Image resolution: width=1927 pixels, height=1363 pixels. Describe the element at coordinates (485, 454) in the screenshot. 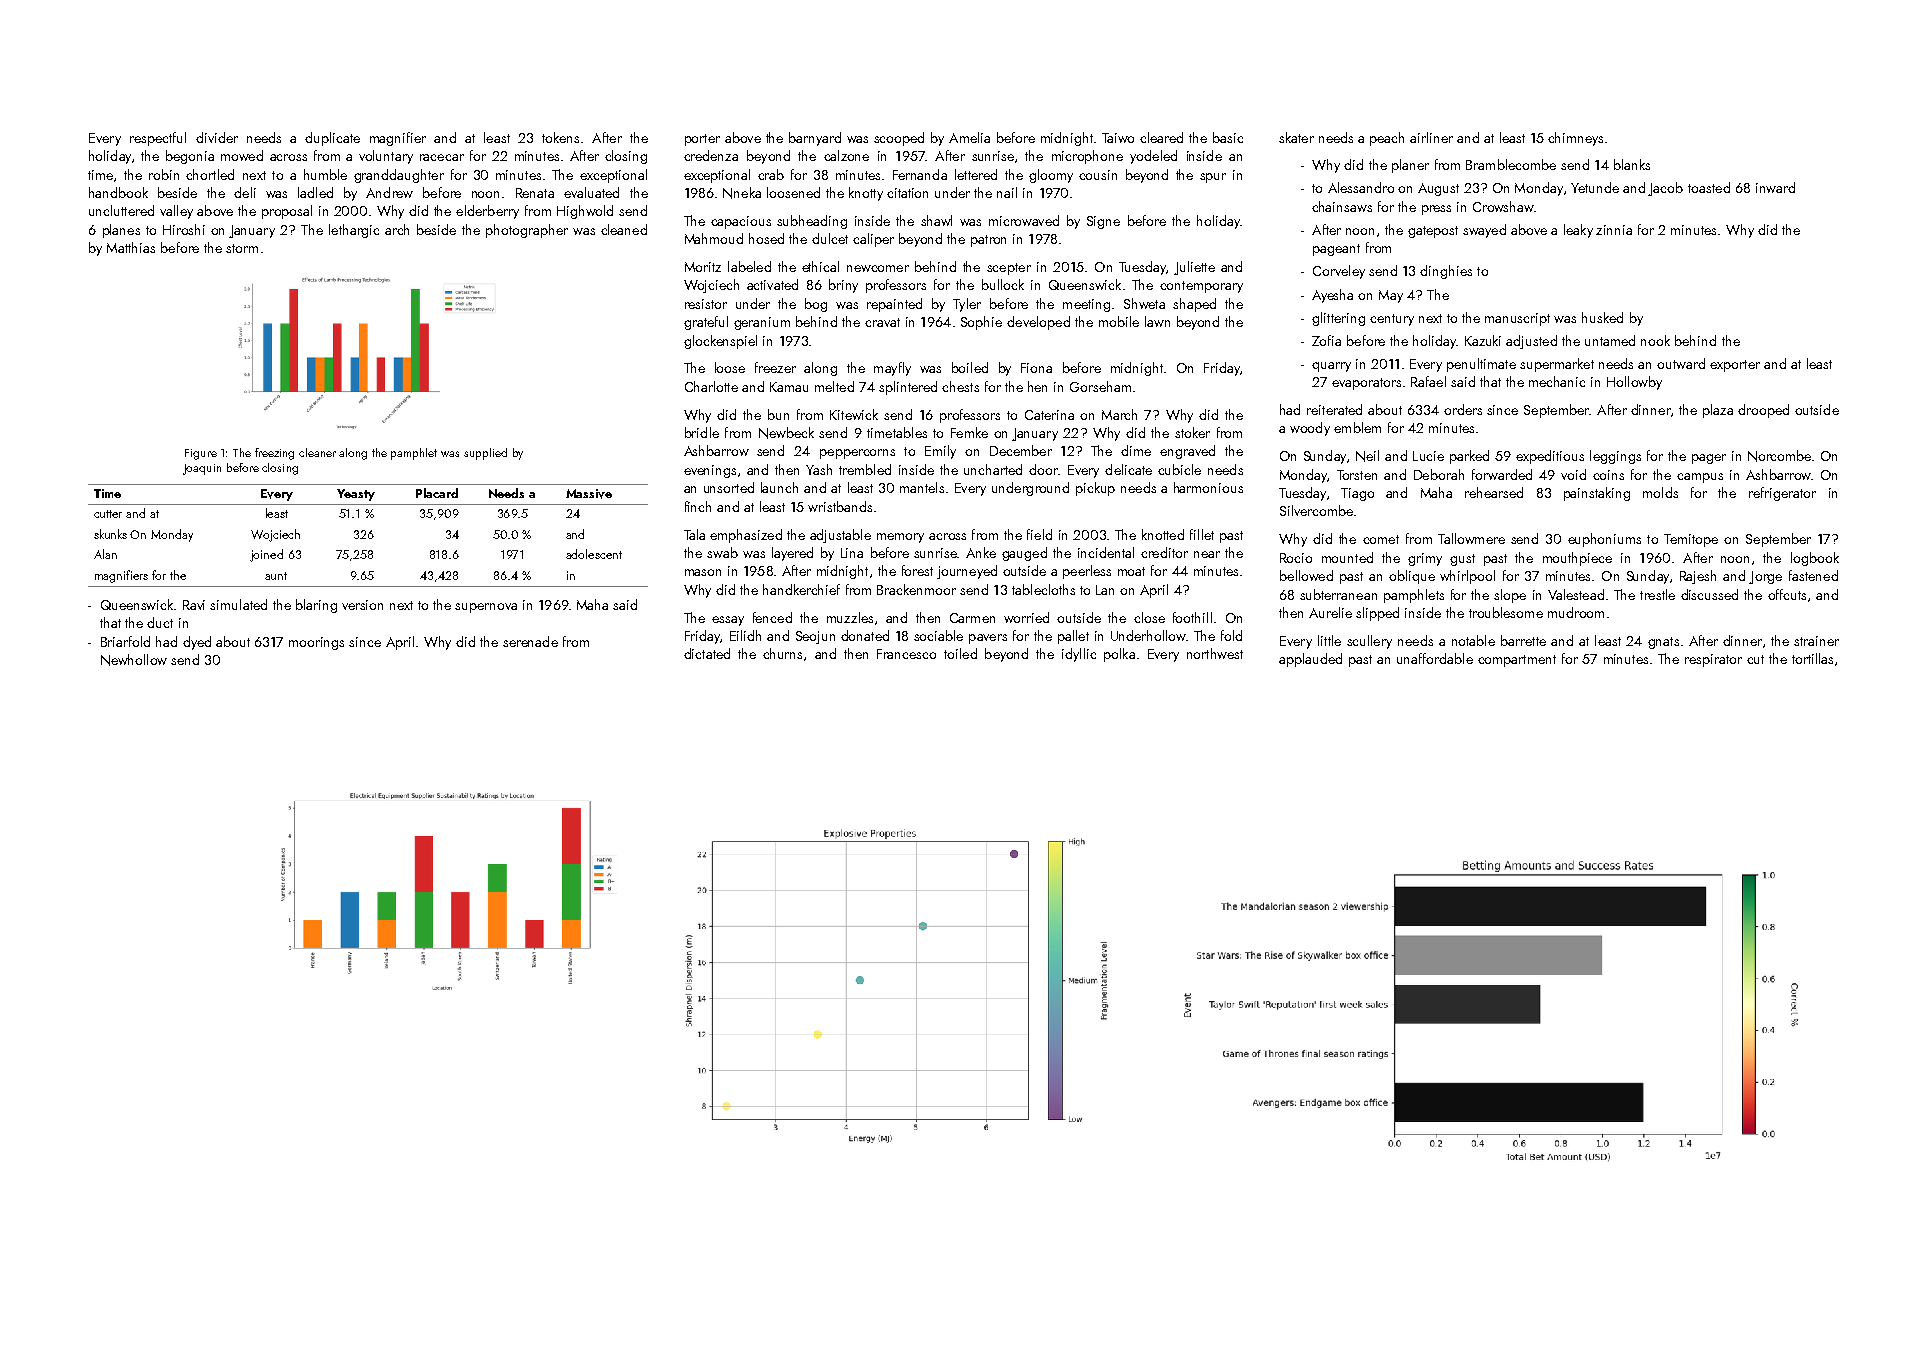

I see `supplied` at that location.
